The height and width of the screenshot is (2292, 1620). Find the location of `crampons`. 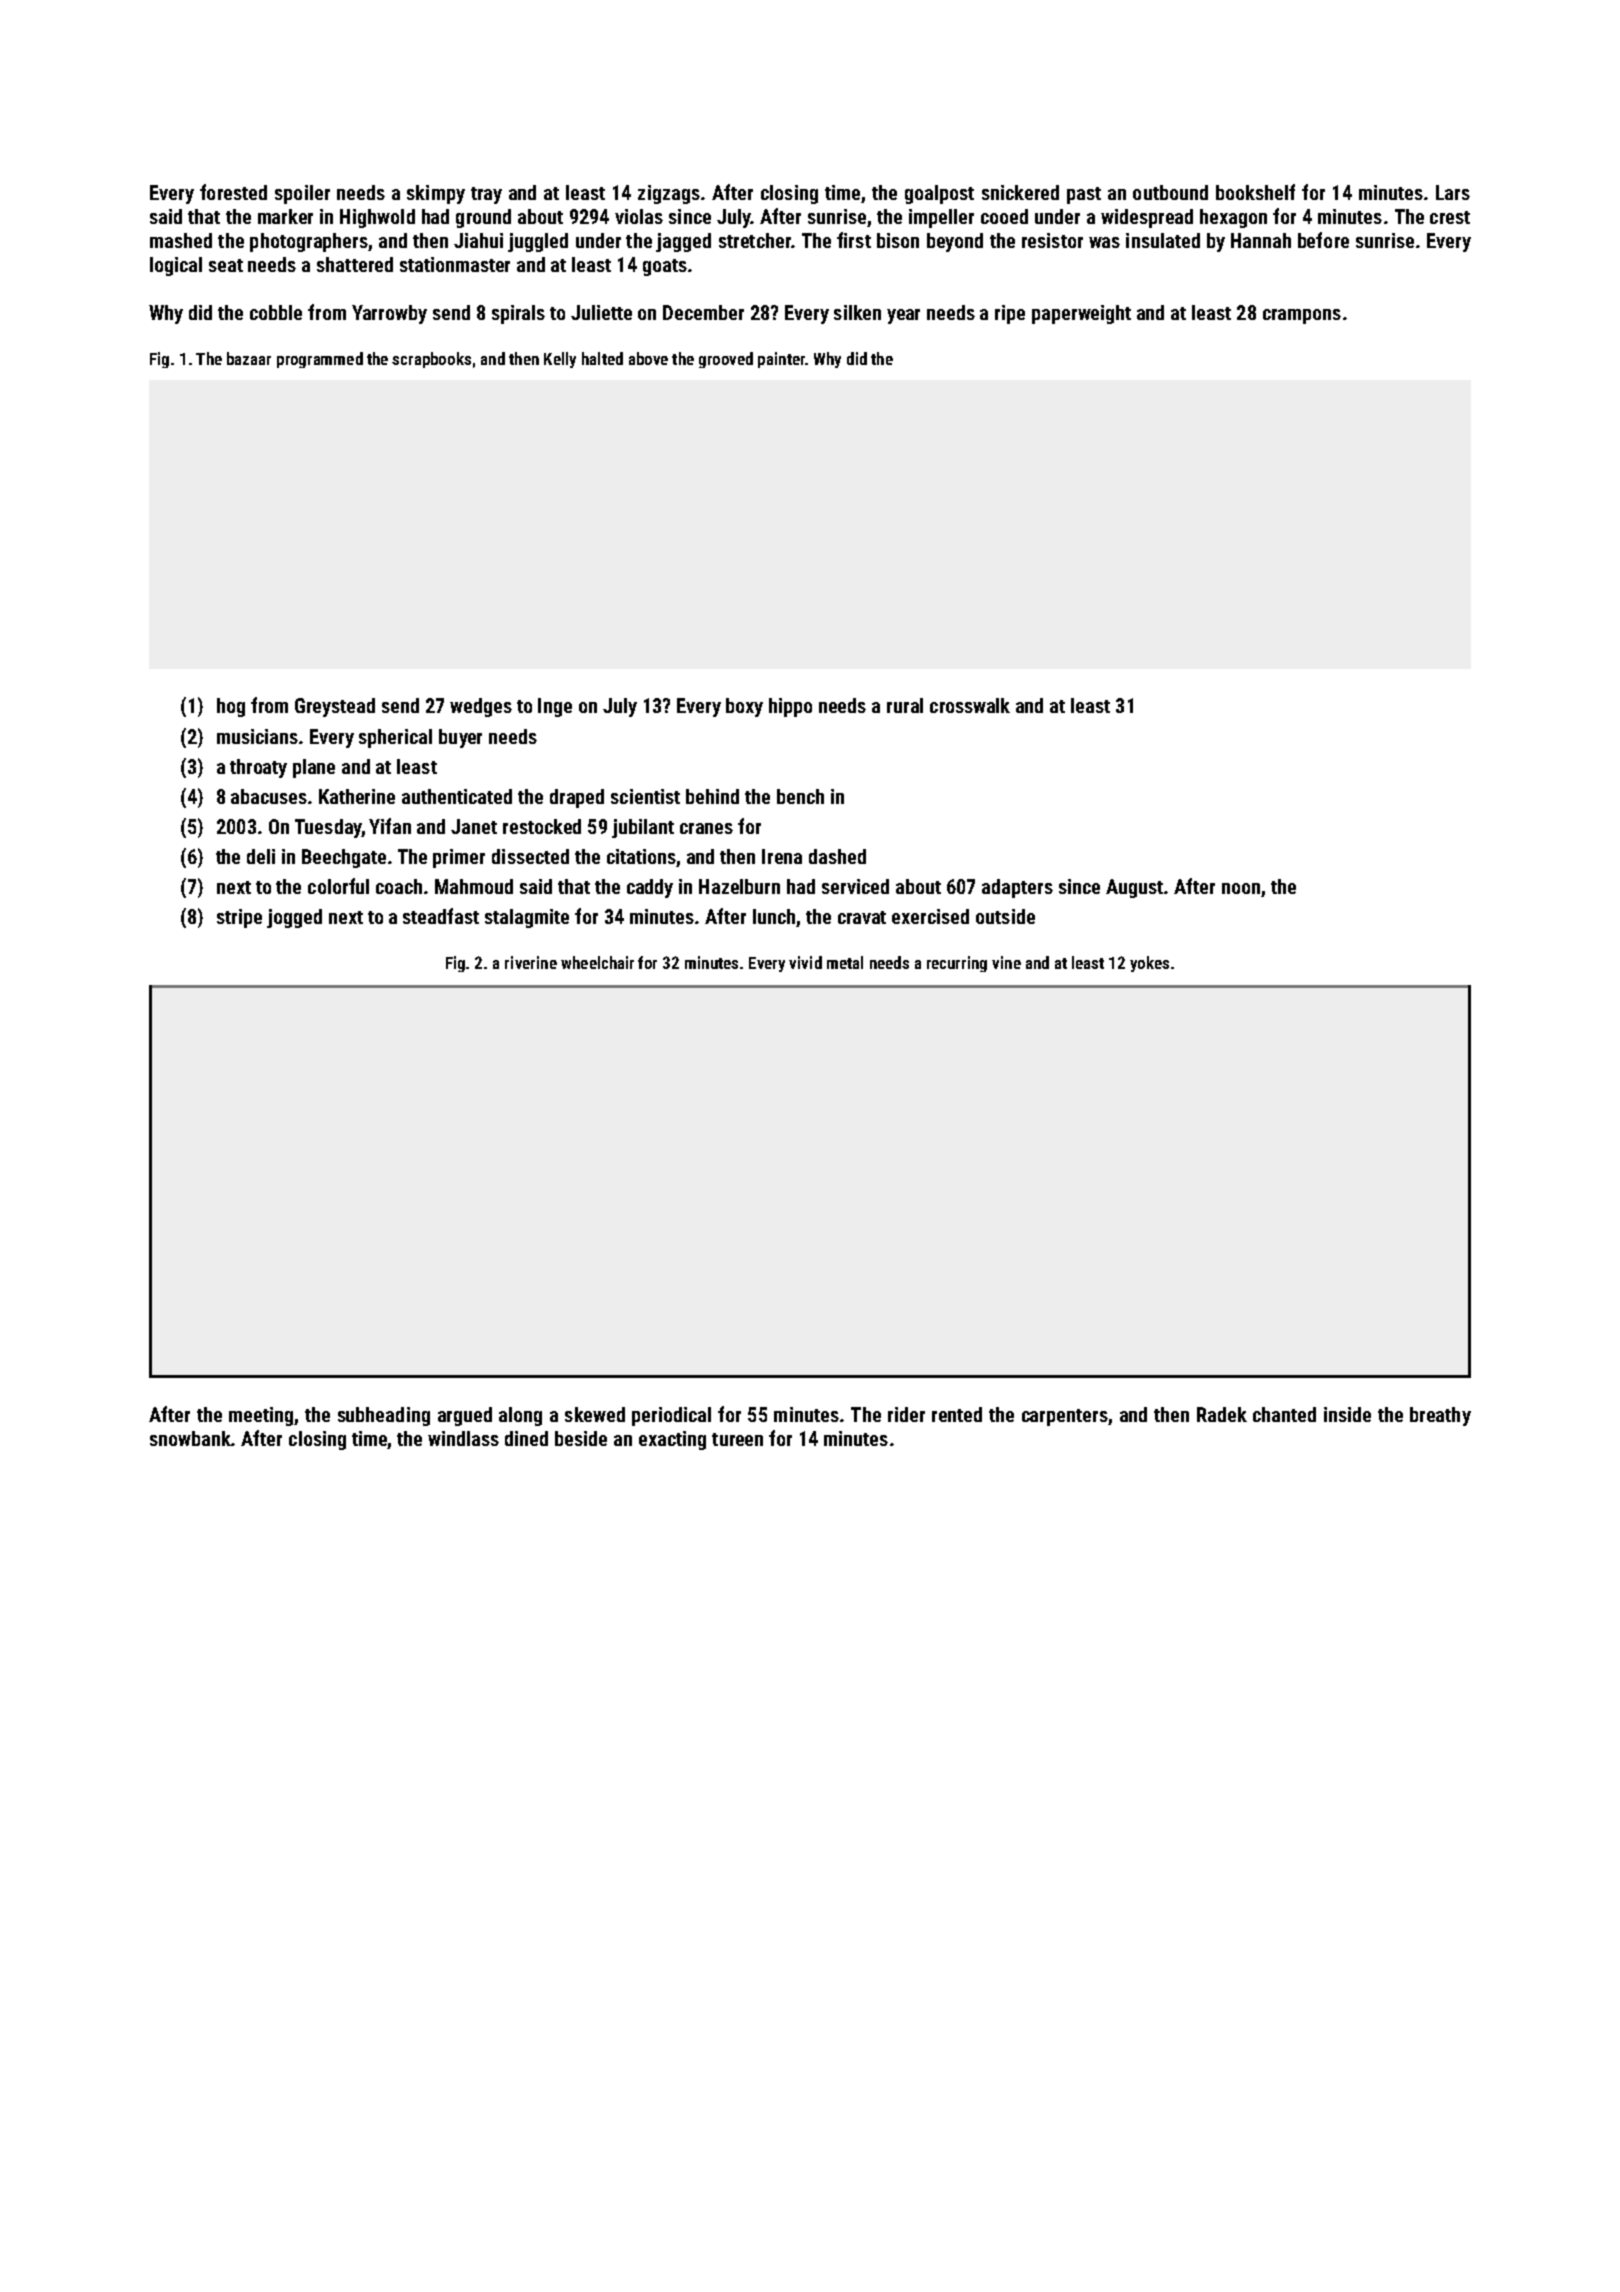

crampons is located at coordinates (1302, 316).
